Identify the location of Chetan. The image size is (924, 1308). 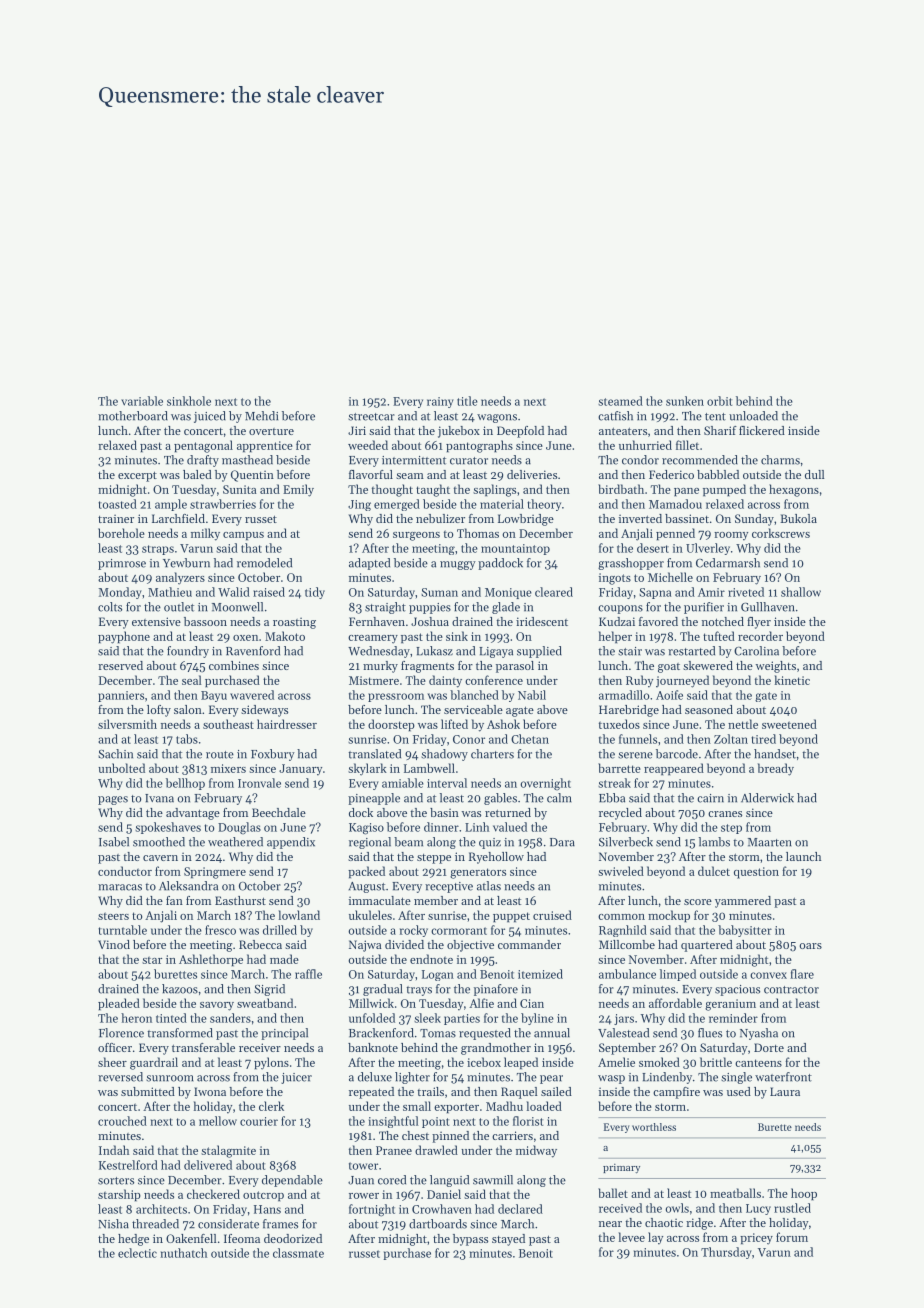
(530, 739).
